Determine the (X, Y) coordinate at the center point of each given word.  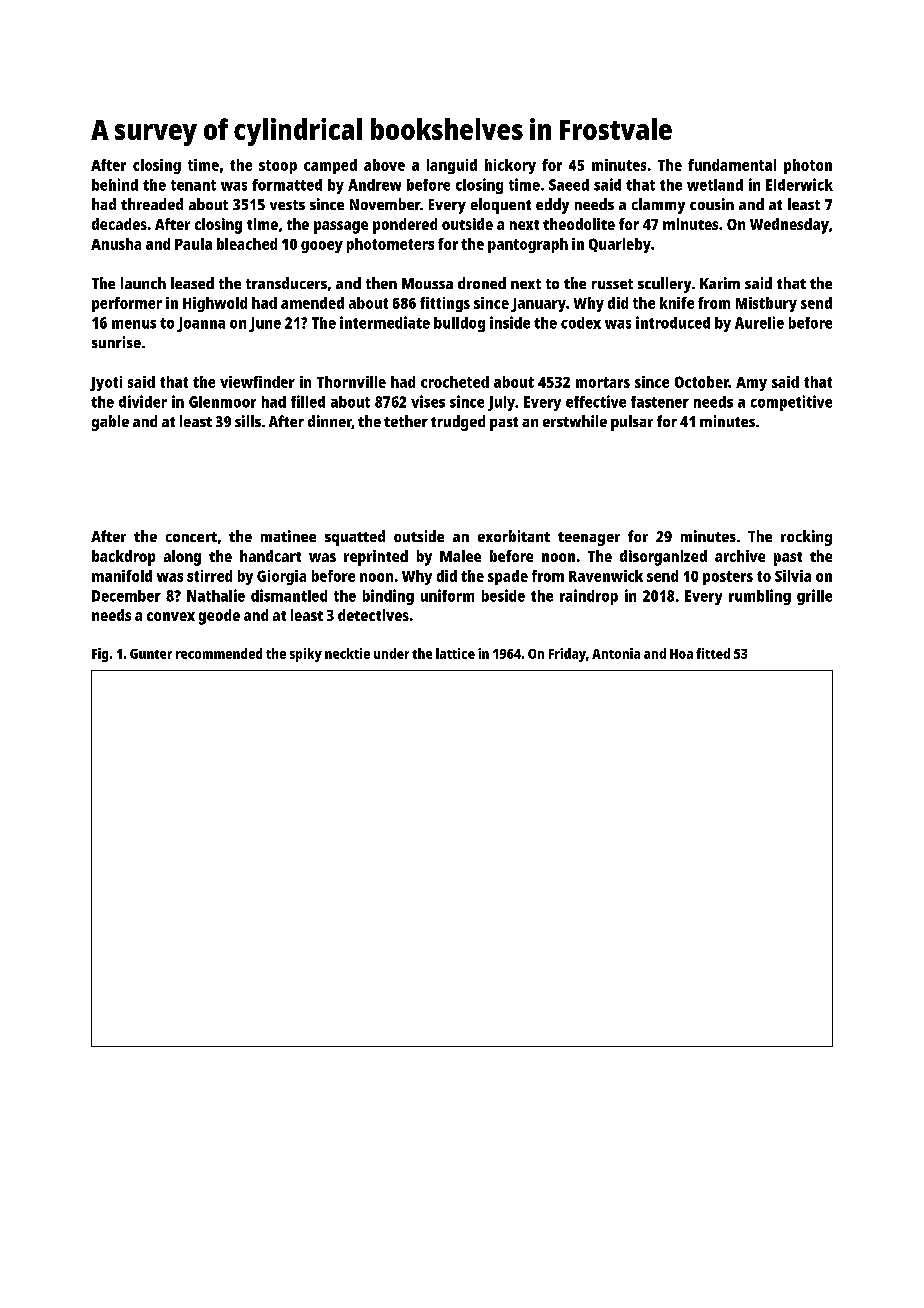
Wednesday (789, 226)
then (381, 283)
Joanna (201, 324)
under (391, 653)
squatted (355, 538)
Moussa (427, 283)
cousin (712, 204)
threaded (152, 204)
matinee (288, 536)
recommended (219, 653)
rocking (806, 538)
